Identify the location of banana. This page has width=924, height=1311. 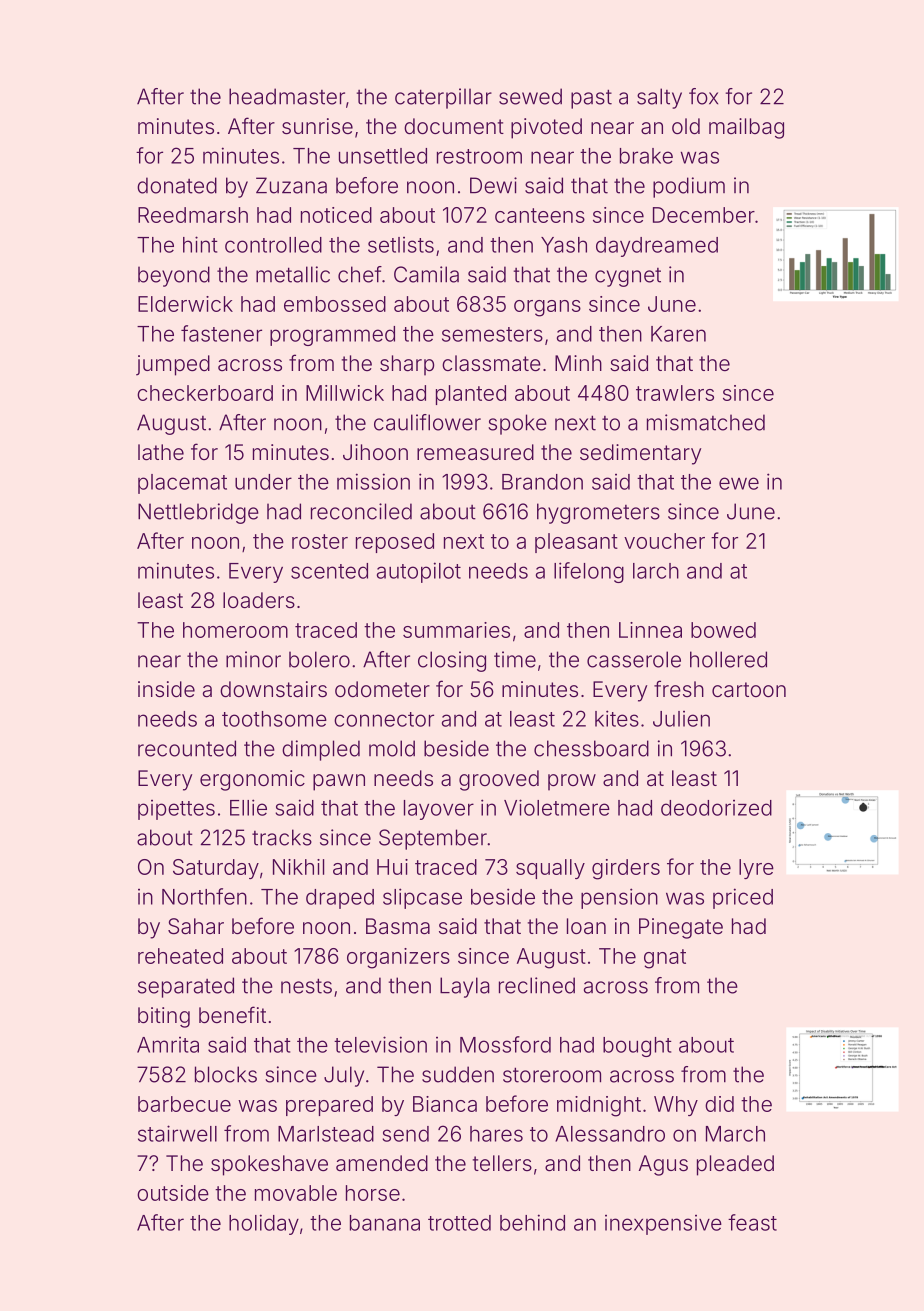
(385, 1223).
